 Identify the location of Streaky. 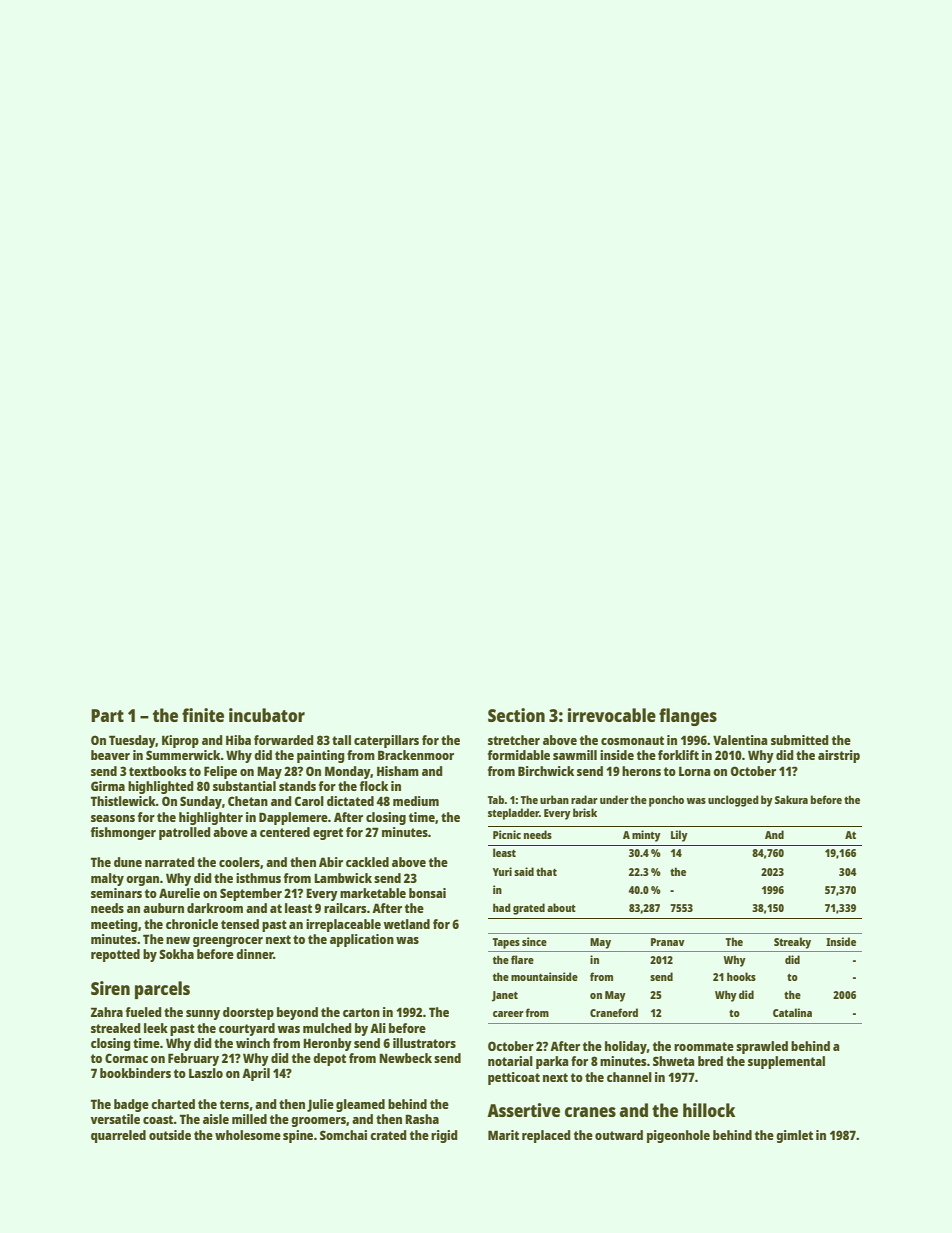
(792, 943).
